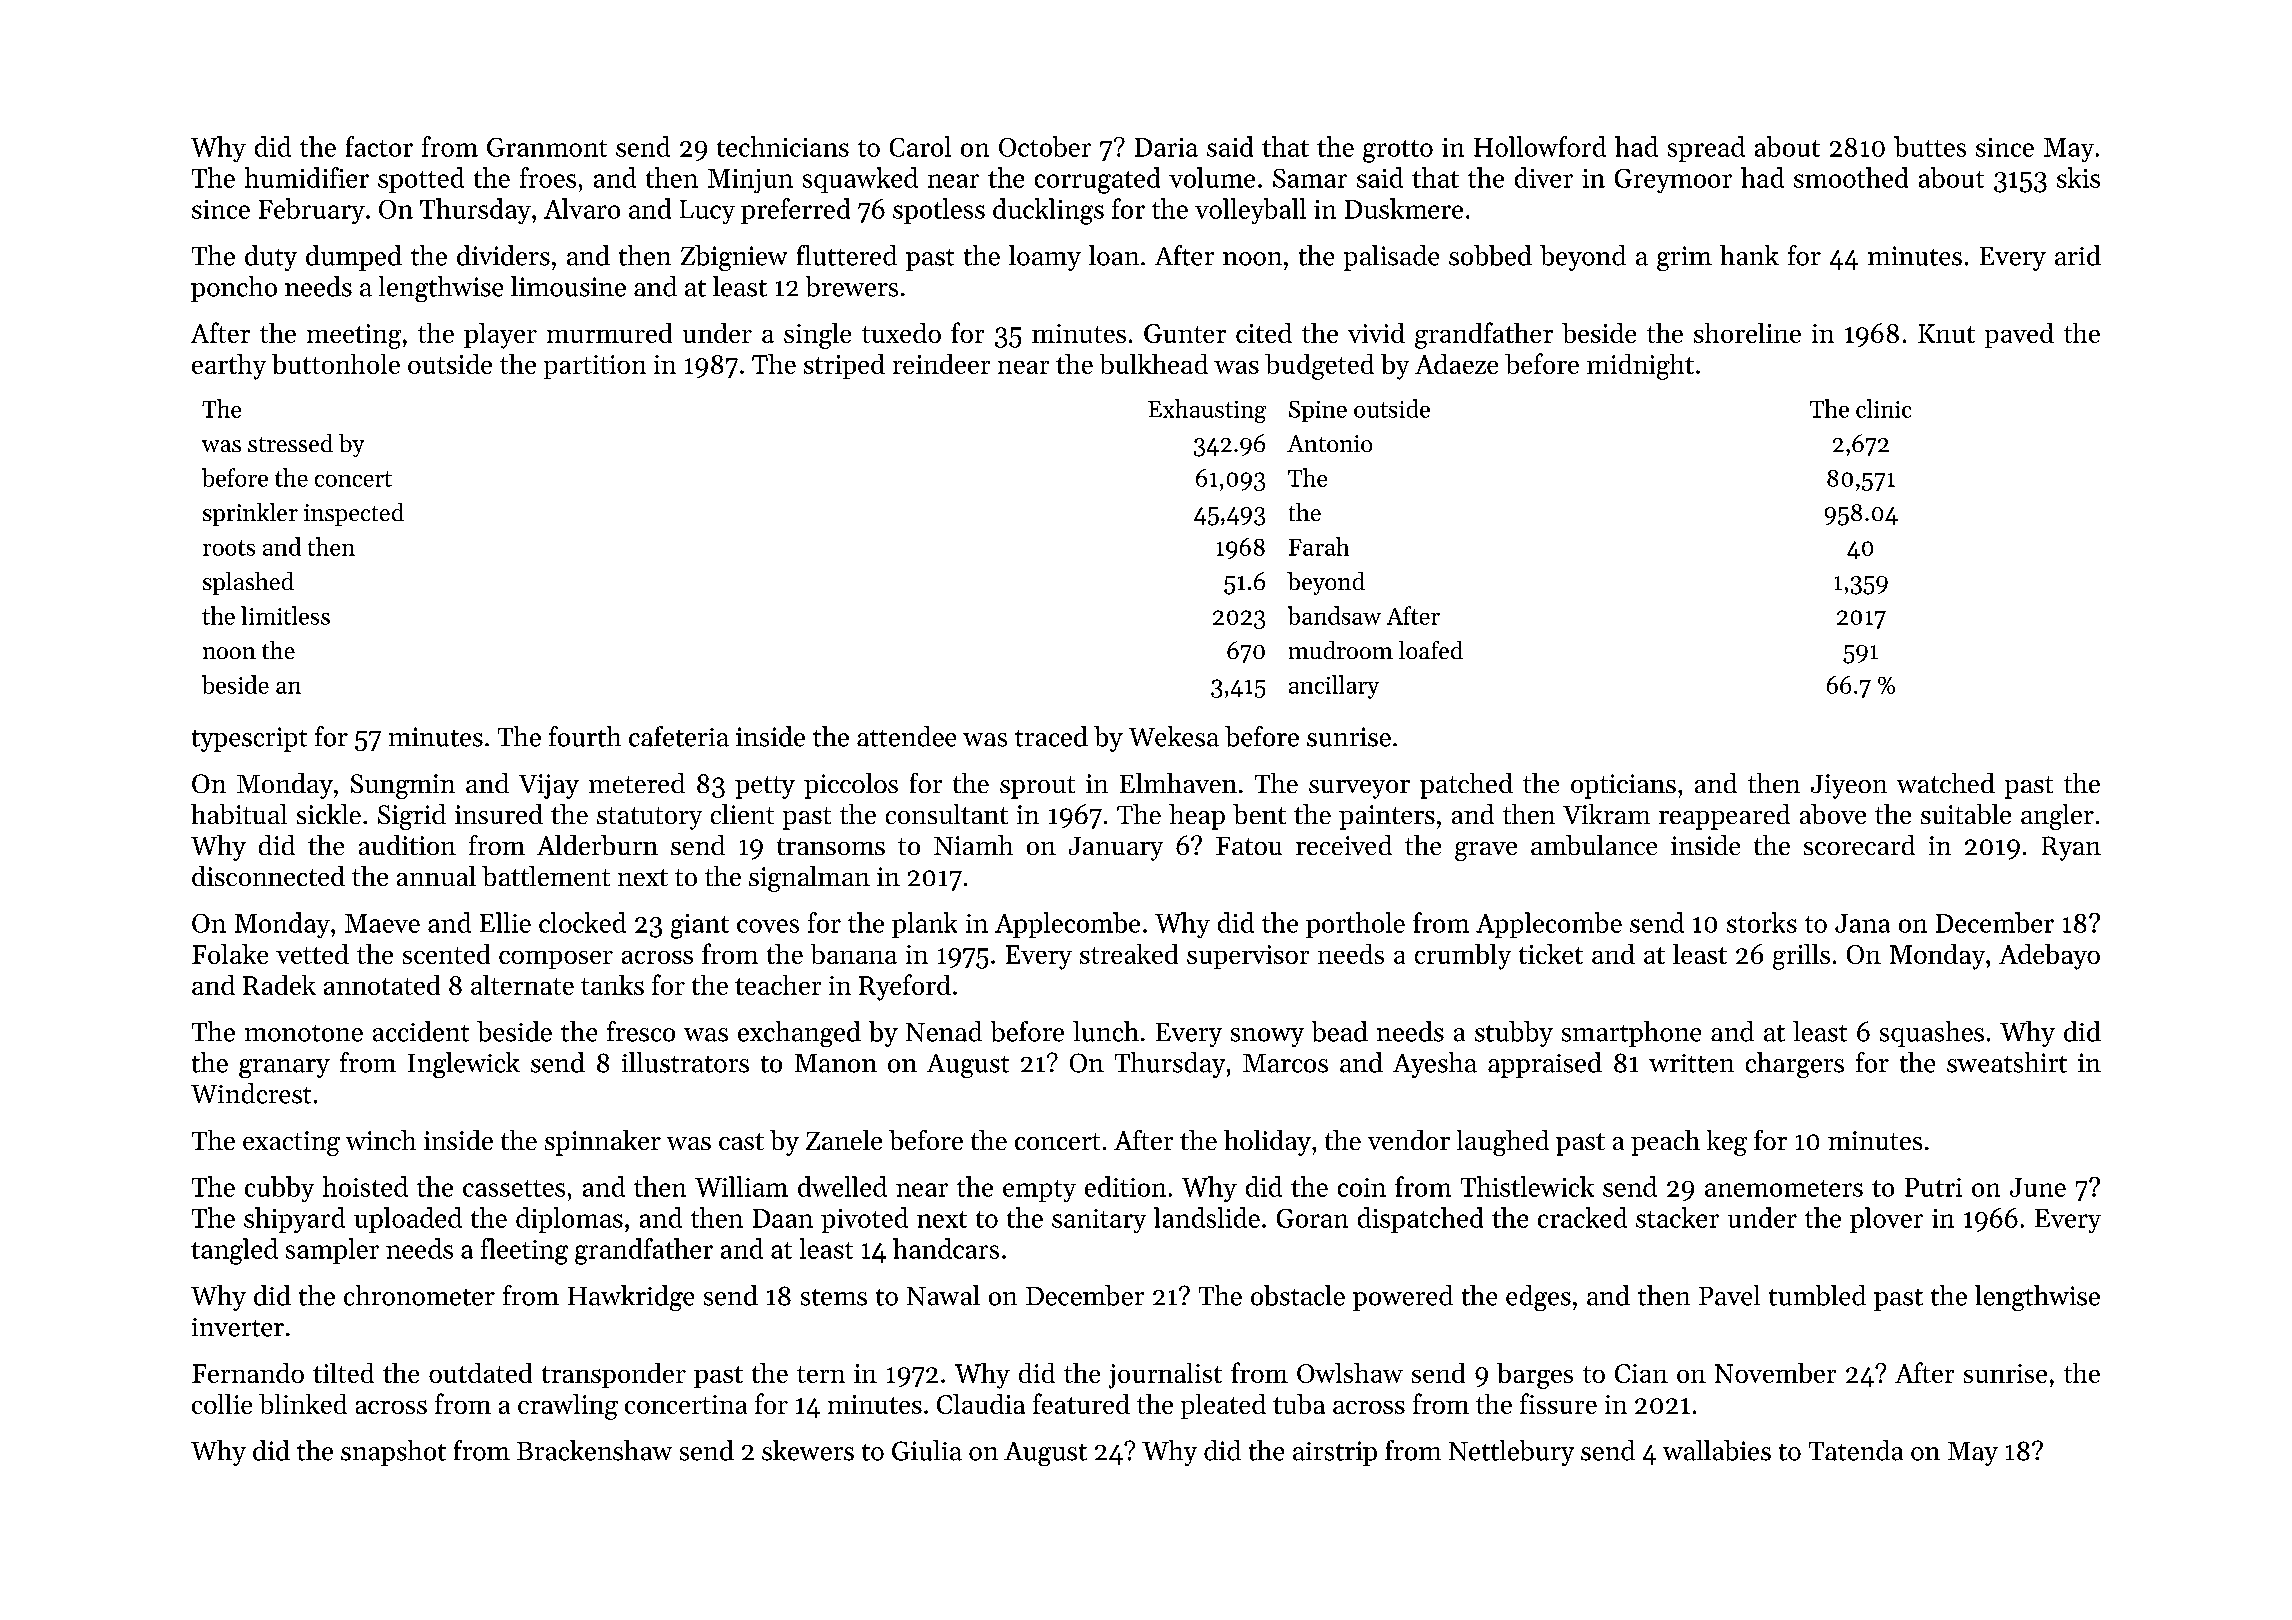 The width and height of the screenshot is (2292, 1620). What do you see at coordinates (1125, 1186) in the screenshot?
I see `edition` at bounding box center [1125, 1186].
